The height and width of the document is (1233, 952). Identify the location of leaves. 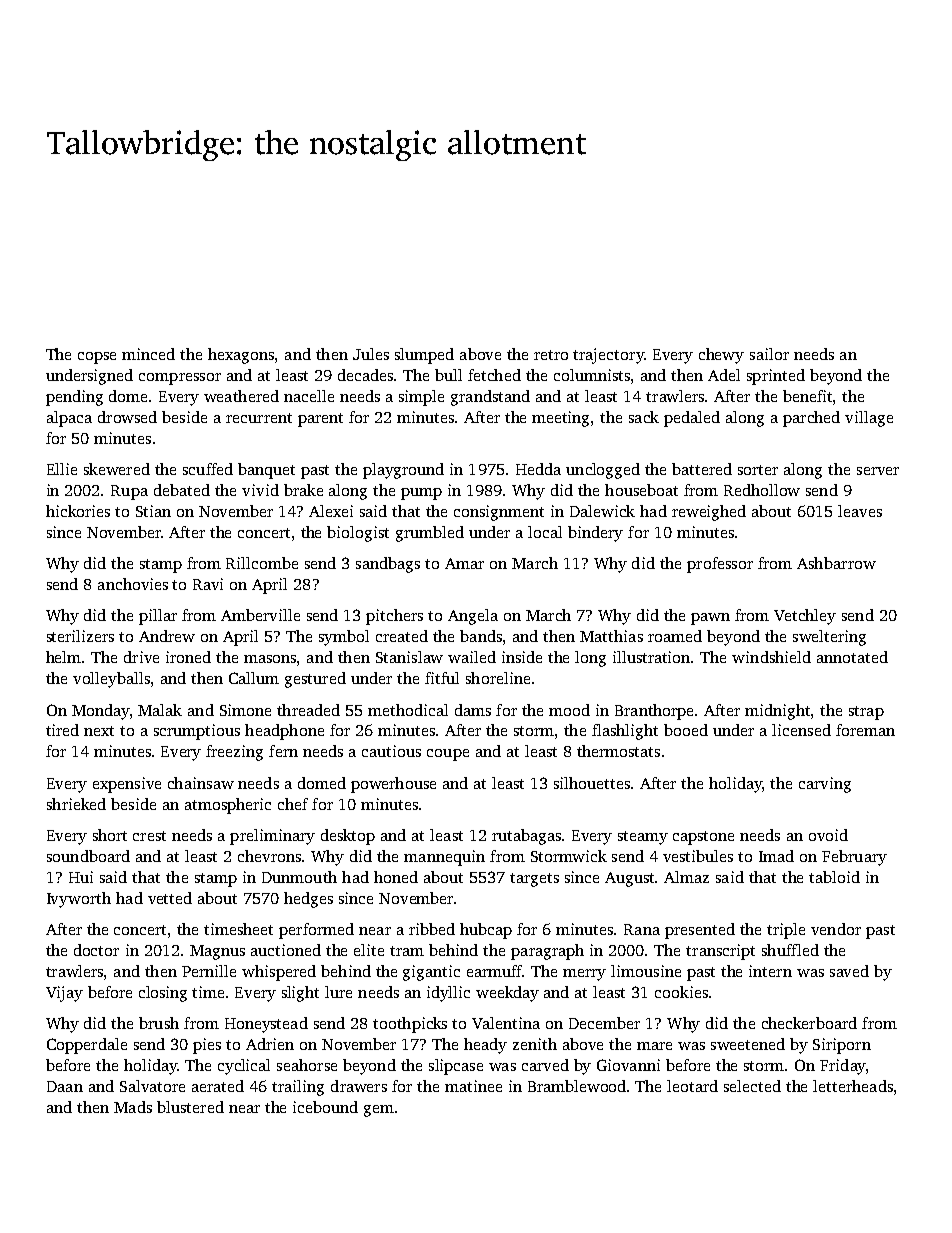
(860, 511).
